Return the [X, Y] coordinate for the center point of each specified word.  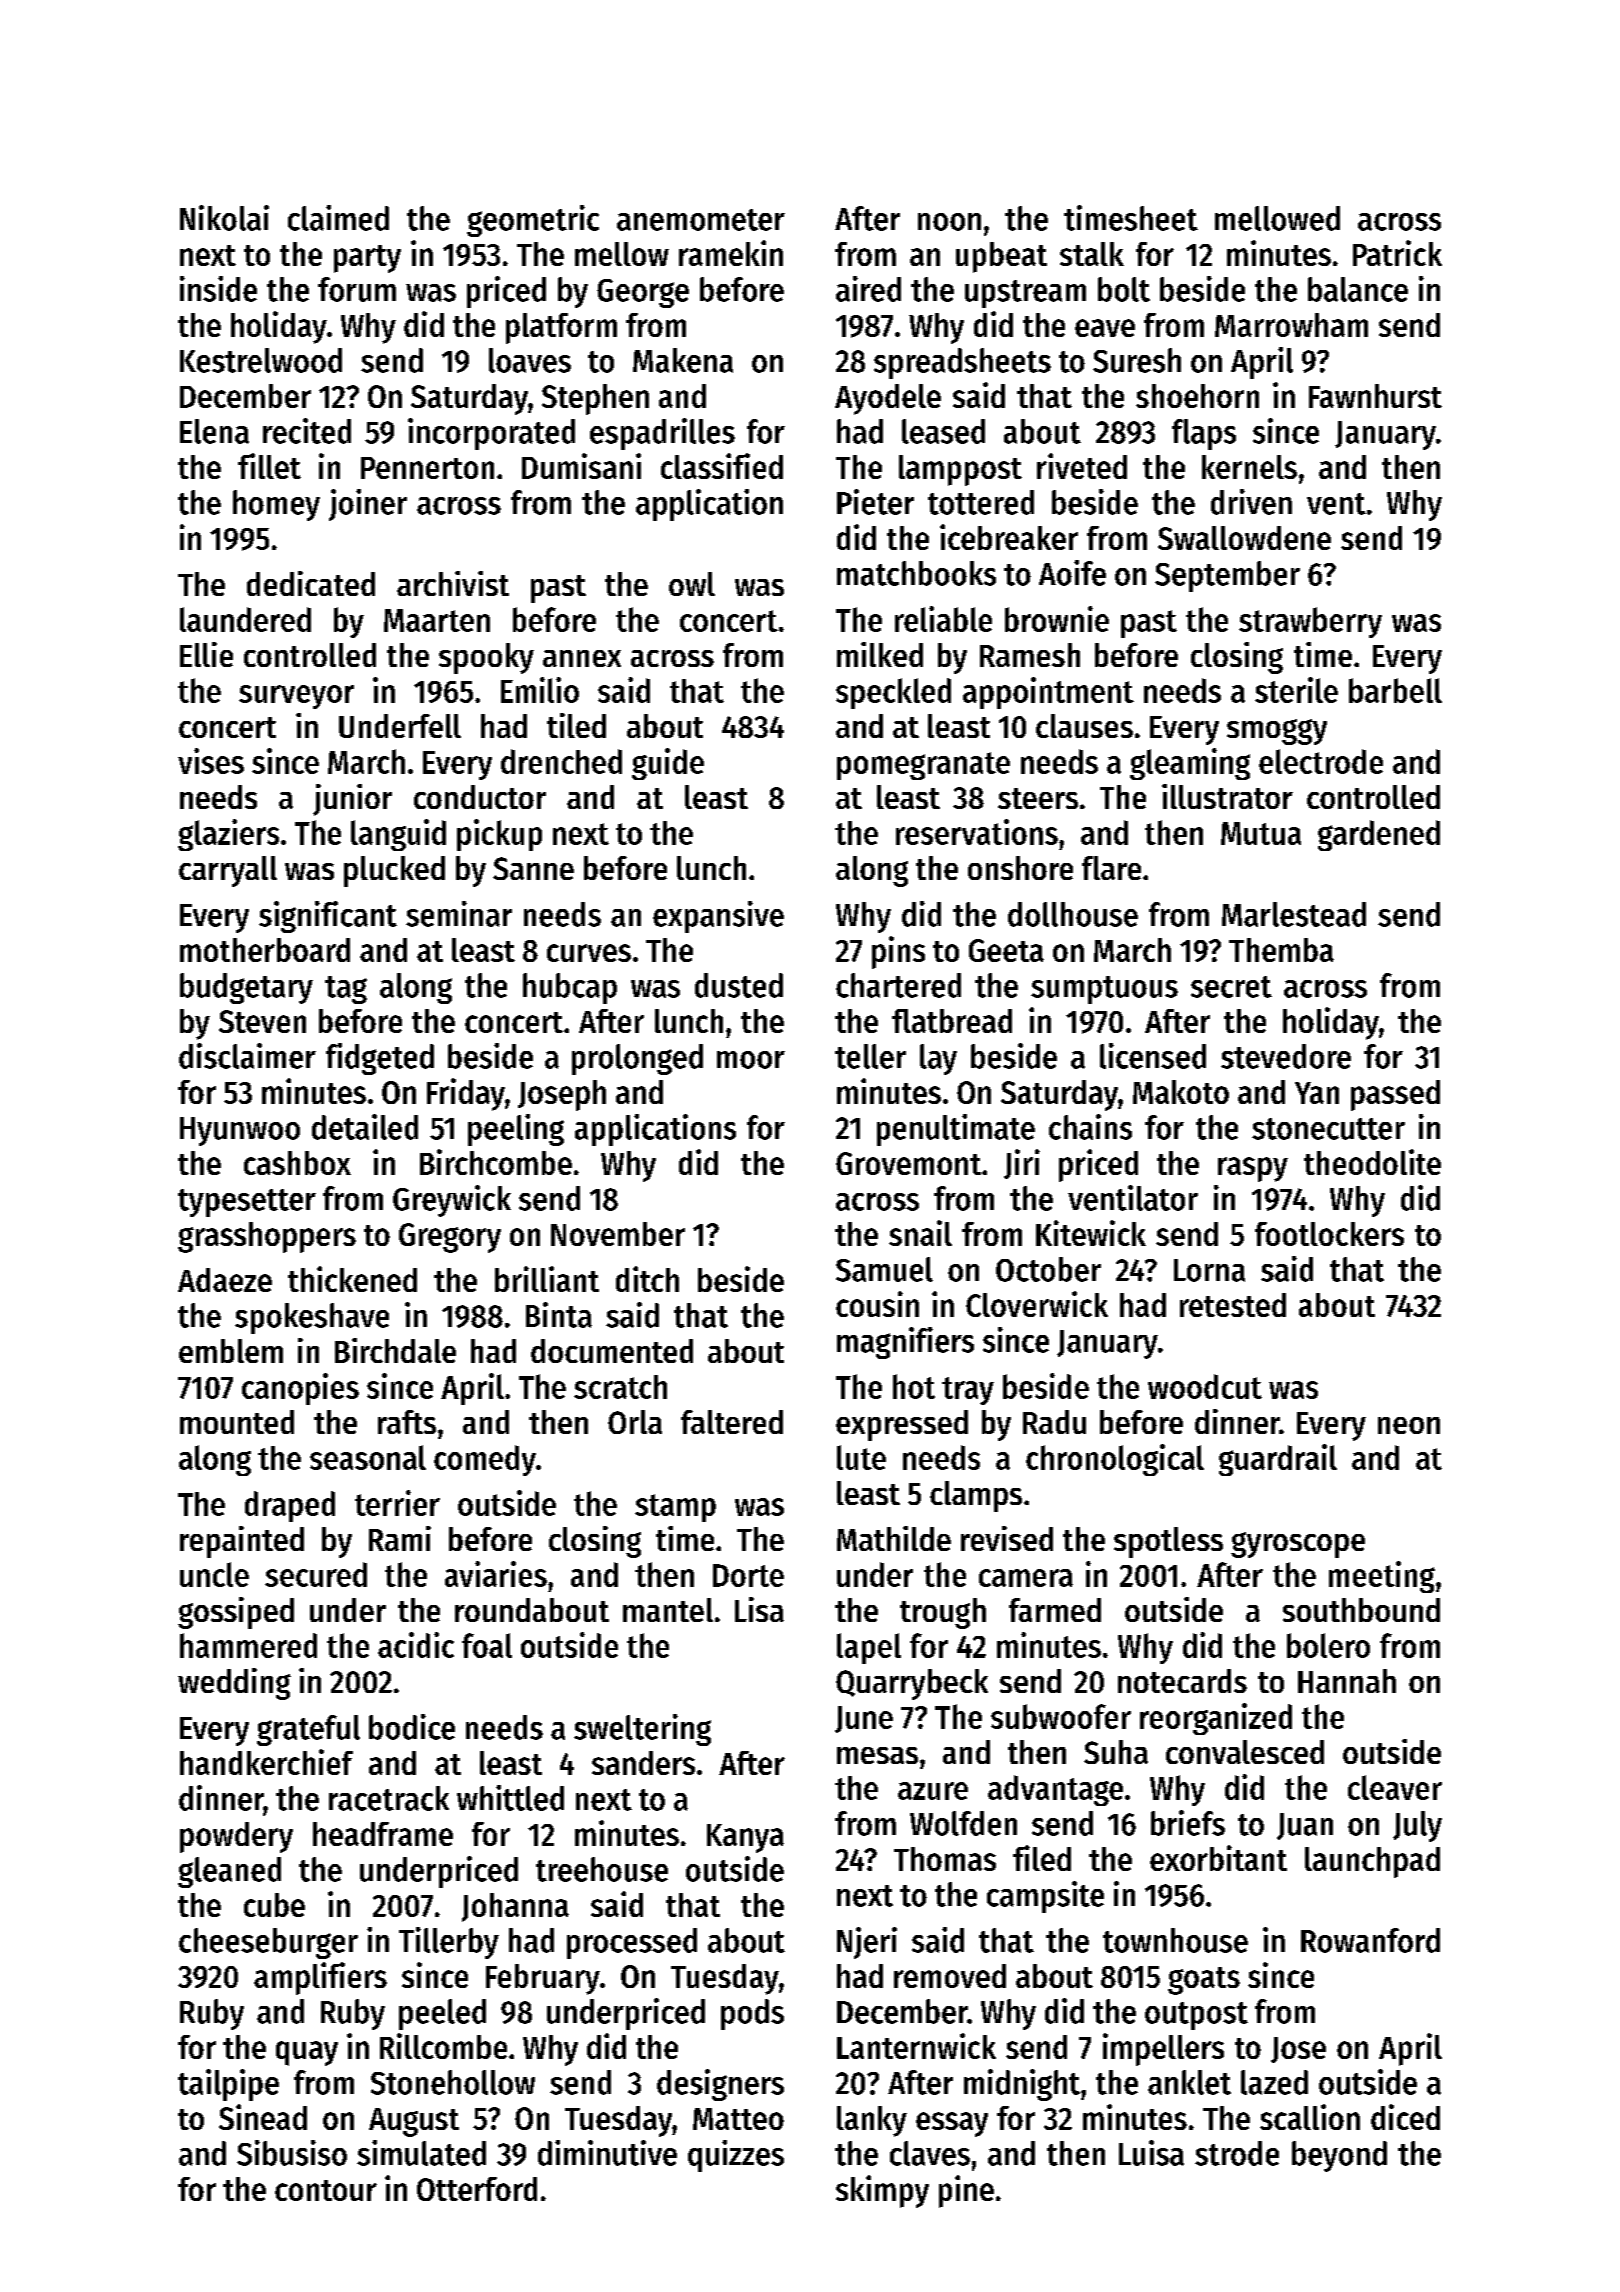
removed [950, 1976]
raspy [1253, 1169]
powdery [236, 1837]
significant [328, 917]
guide [668, 764]
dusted [739, 985]
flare [1111, 868]
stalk [1092, 254]
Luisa [1151, 2153]
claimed [338, 218]
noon [949, 222]
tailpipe [228, 2085]
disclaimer [247, 1056]
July [1417, 1826]
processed [632, 1943]
